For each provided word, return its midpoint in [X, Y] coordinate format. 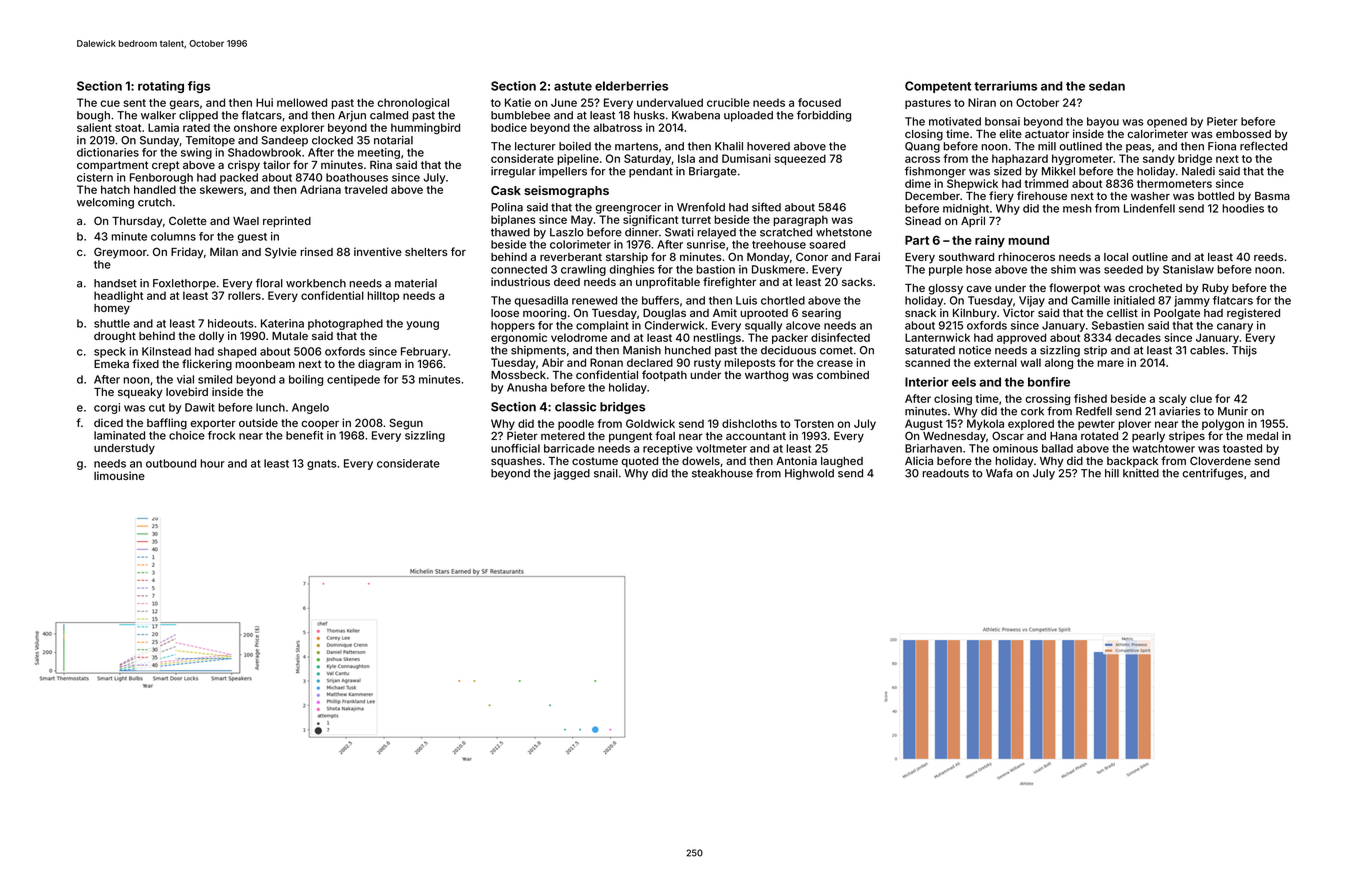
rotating [161, 87]
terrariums [1005, 86]
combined [843, 374]
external [995, 362]
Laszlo [567, 232]
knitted [1141, 473]
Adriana [320, 189]
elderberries [631, 86]
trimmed [1046, 183]
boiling [306, 380]
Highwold [809, 474]
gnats [322, 465]
